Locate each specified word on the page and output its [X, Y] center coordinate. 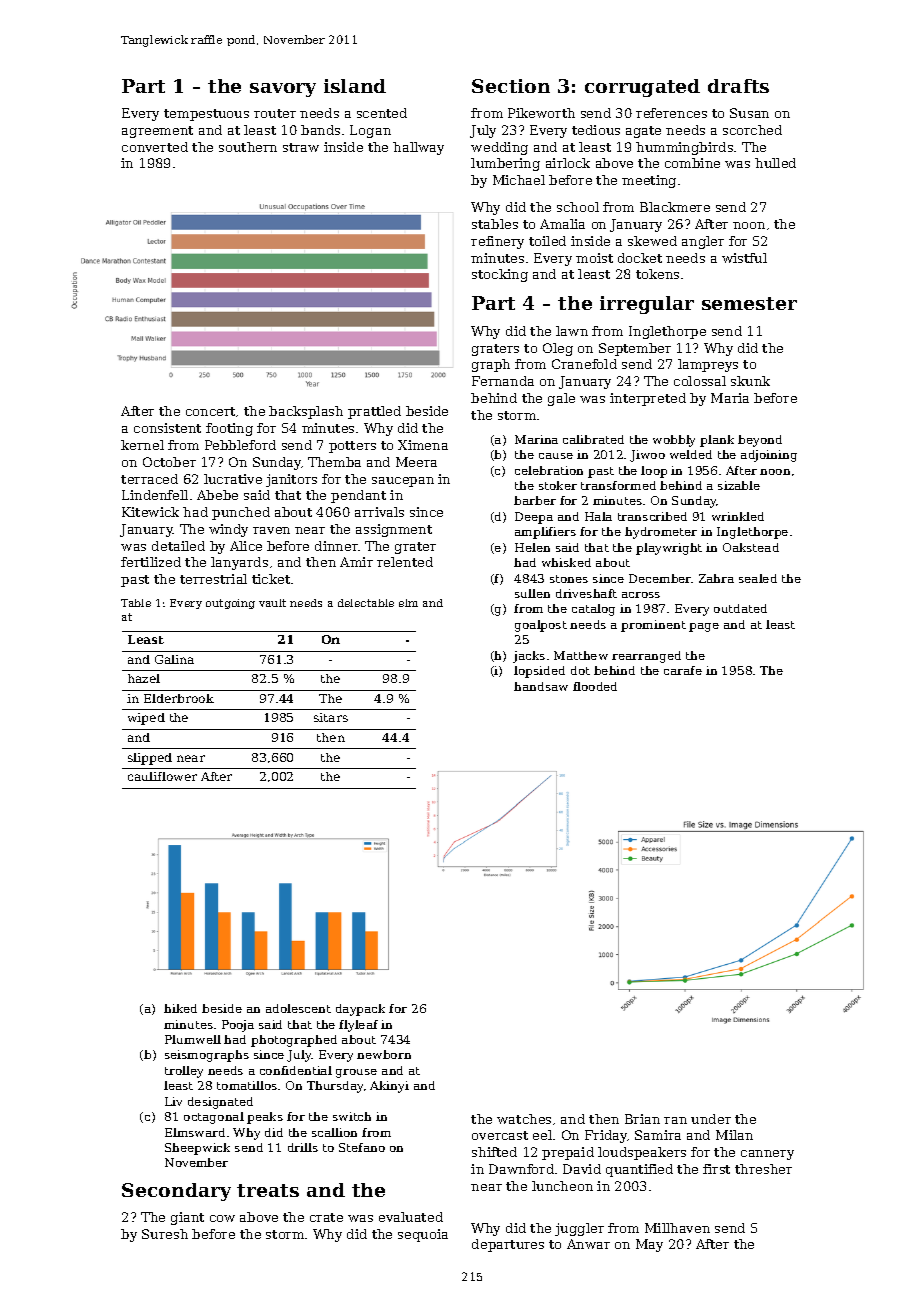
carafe [683, 670]
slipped [150, 759]
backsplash [306, 412]
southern [248, 147]
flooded [595, 686]
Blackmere [675, 207]
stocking [500, 275]
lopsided [539, 672]
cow [222, 1218]
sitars [331, 717]
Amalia [562, 224]
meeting [649, 181]
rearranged [646, 657]
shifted [494, 1152]
